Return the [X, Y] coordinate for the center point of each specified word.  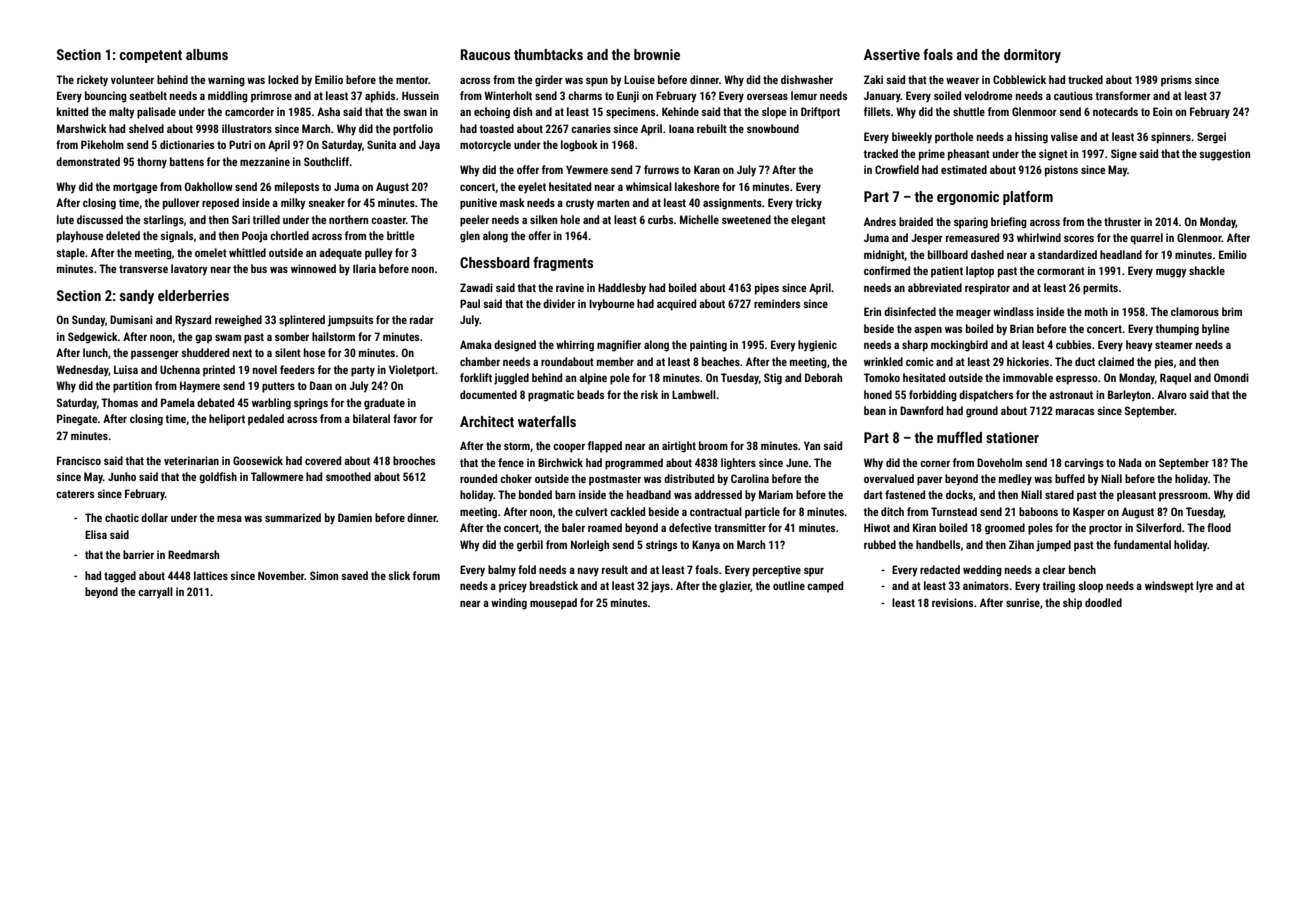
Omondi [1231, 377]
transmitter [740, 527]
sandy [137, 297]
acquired [676, 305]
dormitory [1032, 56]
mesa [229, 519]
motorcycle [485, 146]
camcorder [249, 111]
